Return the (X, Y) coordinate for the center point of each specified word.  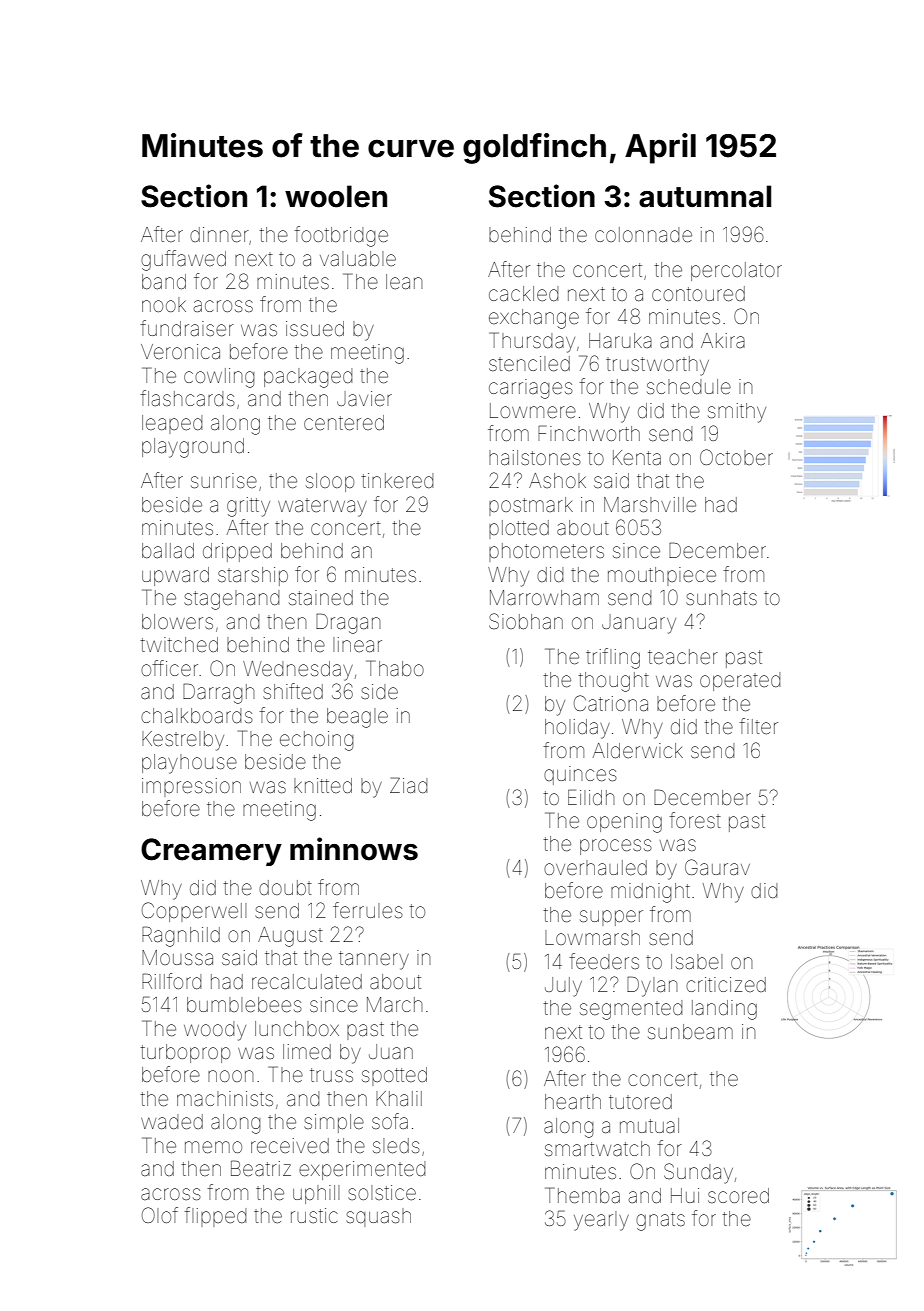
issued (315, 328)
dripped (237, 552)
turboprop (185, 1053)
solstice (382, 1192)
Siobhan (526, 621)
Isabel (696, 961)
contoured (698, 294)
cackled (523, 293)
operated (740, 681)
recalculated (307, 982)
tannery (374, 960)
